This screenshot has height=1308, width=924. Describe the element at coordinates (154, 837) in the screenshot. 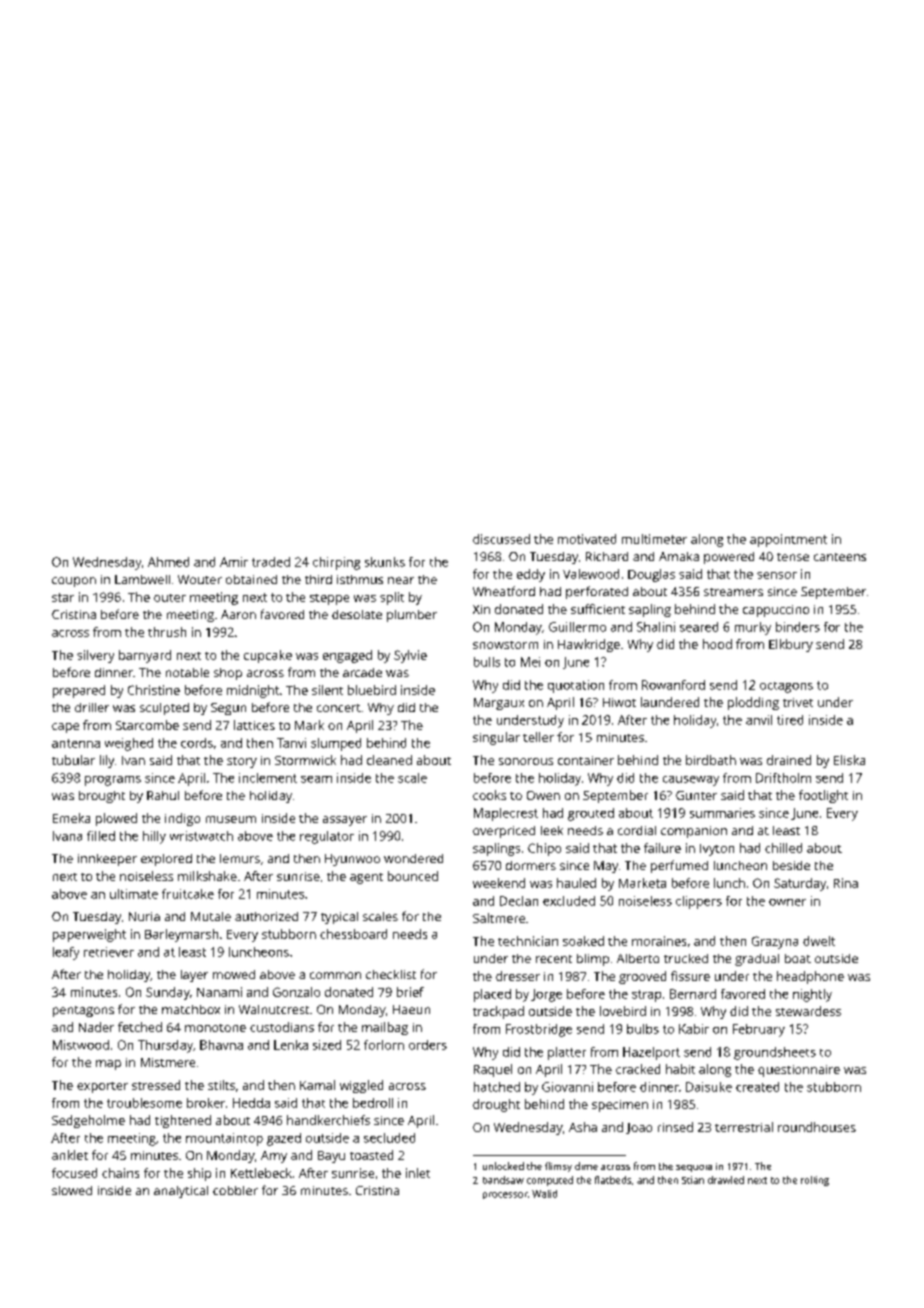

I see `hilly` at that location.
